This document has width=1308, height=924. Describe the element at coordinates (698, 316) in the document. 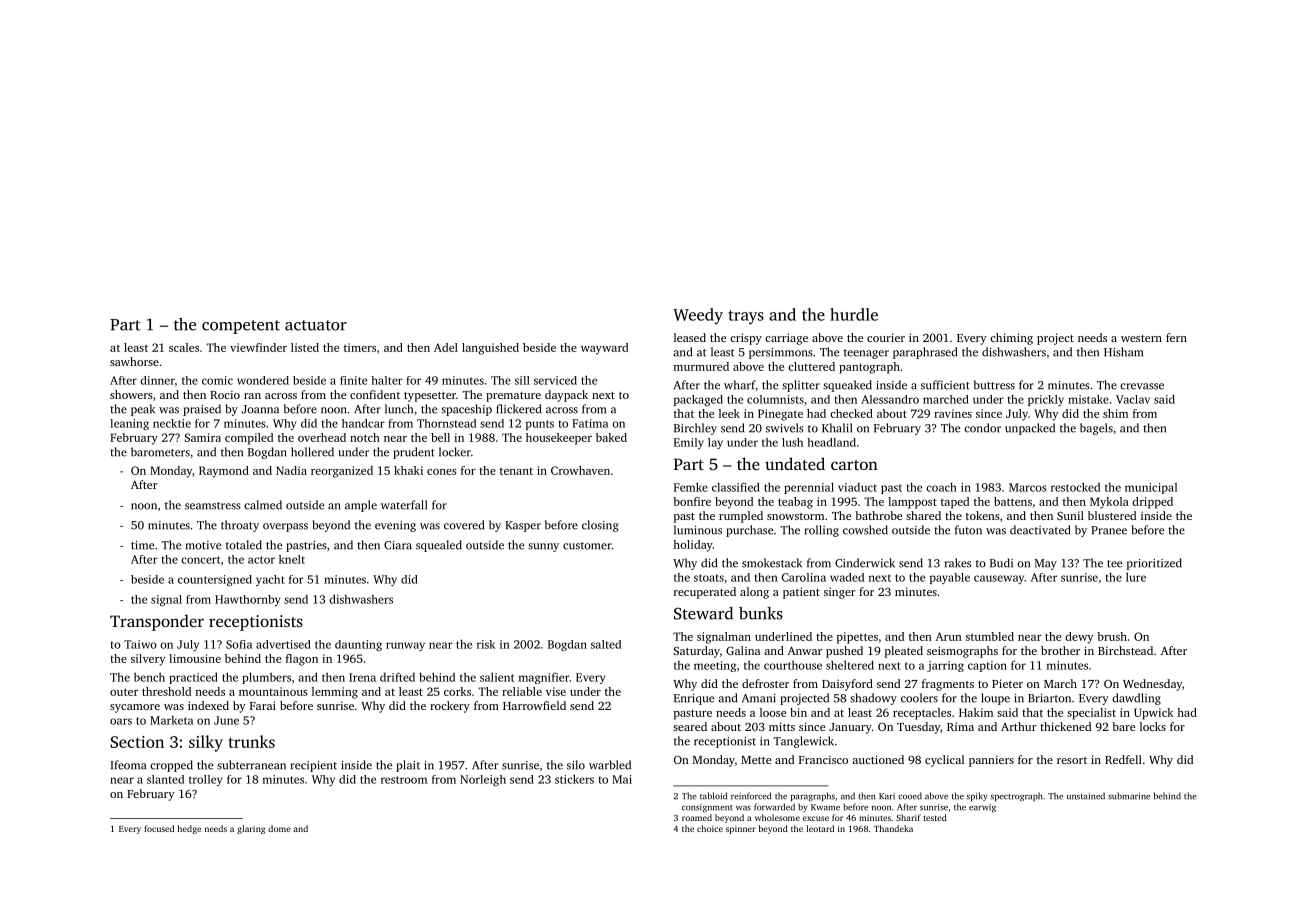

I see `Weedy` at that location.
